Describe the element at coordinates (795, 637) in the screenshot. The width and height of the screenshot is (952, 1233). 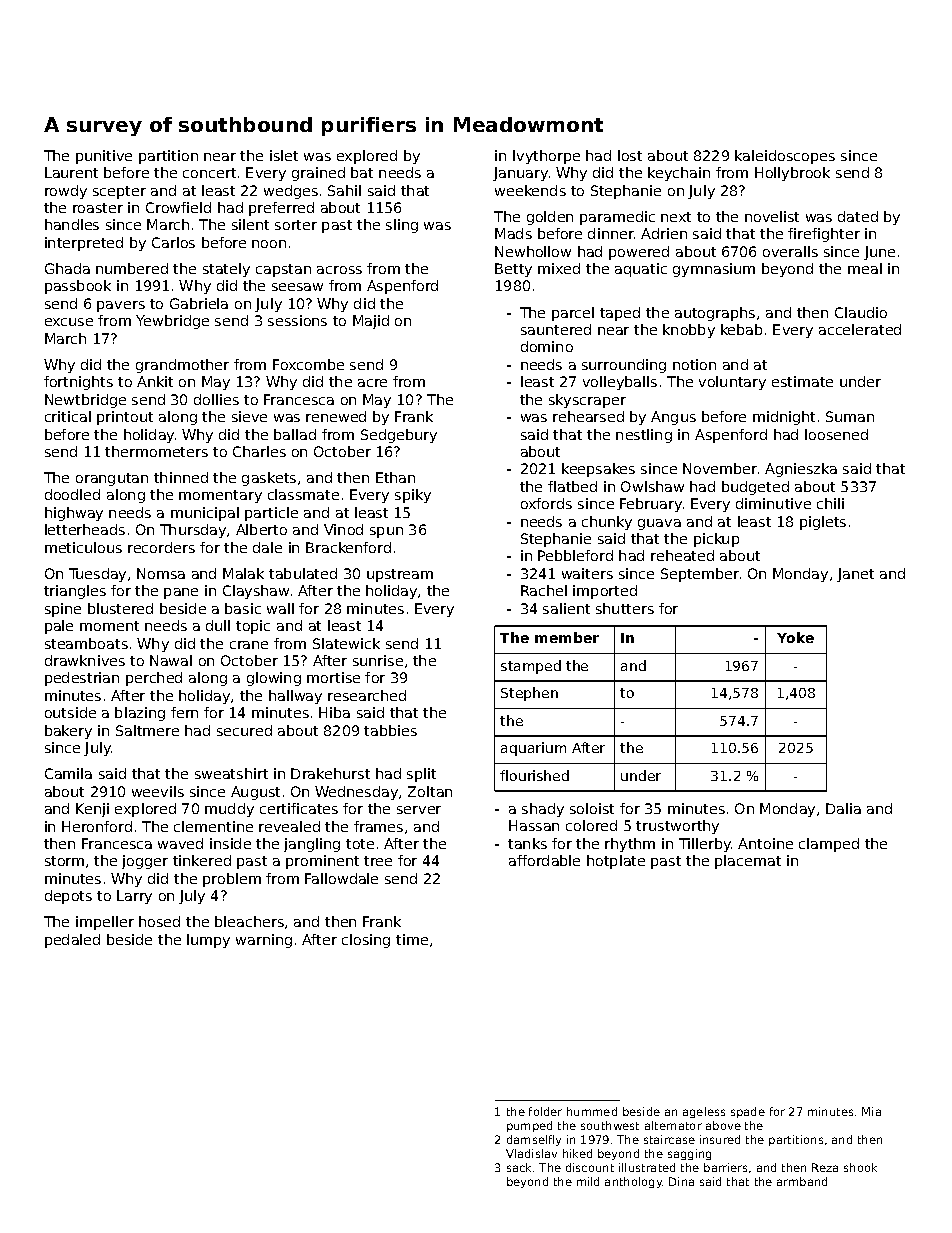
I see `Yoke` at that location.
